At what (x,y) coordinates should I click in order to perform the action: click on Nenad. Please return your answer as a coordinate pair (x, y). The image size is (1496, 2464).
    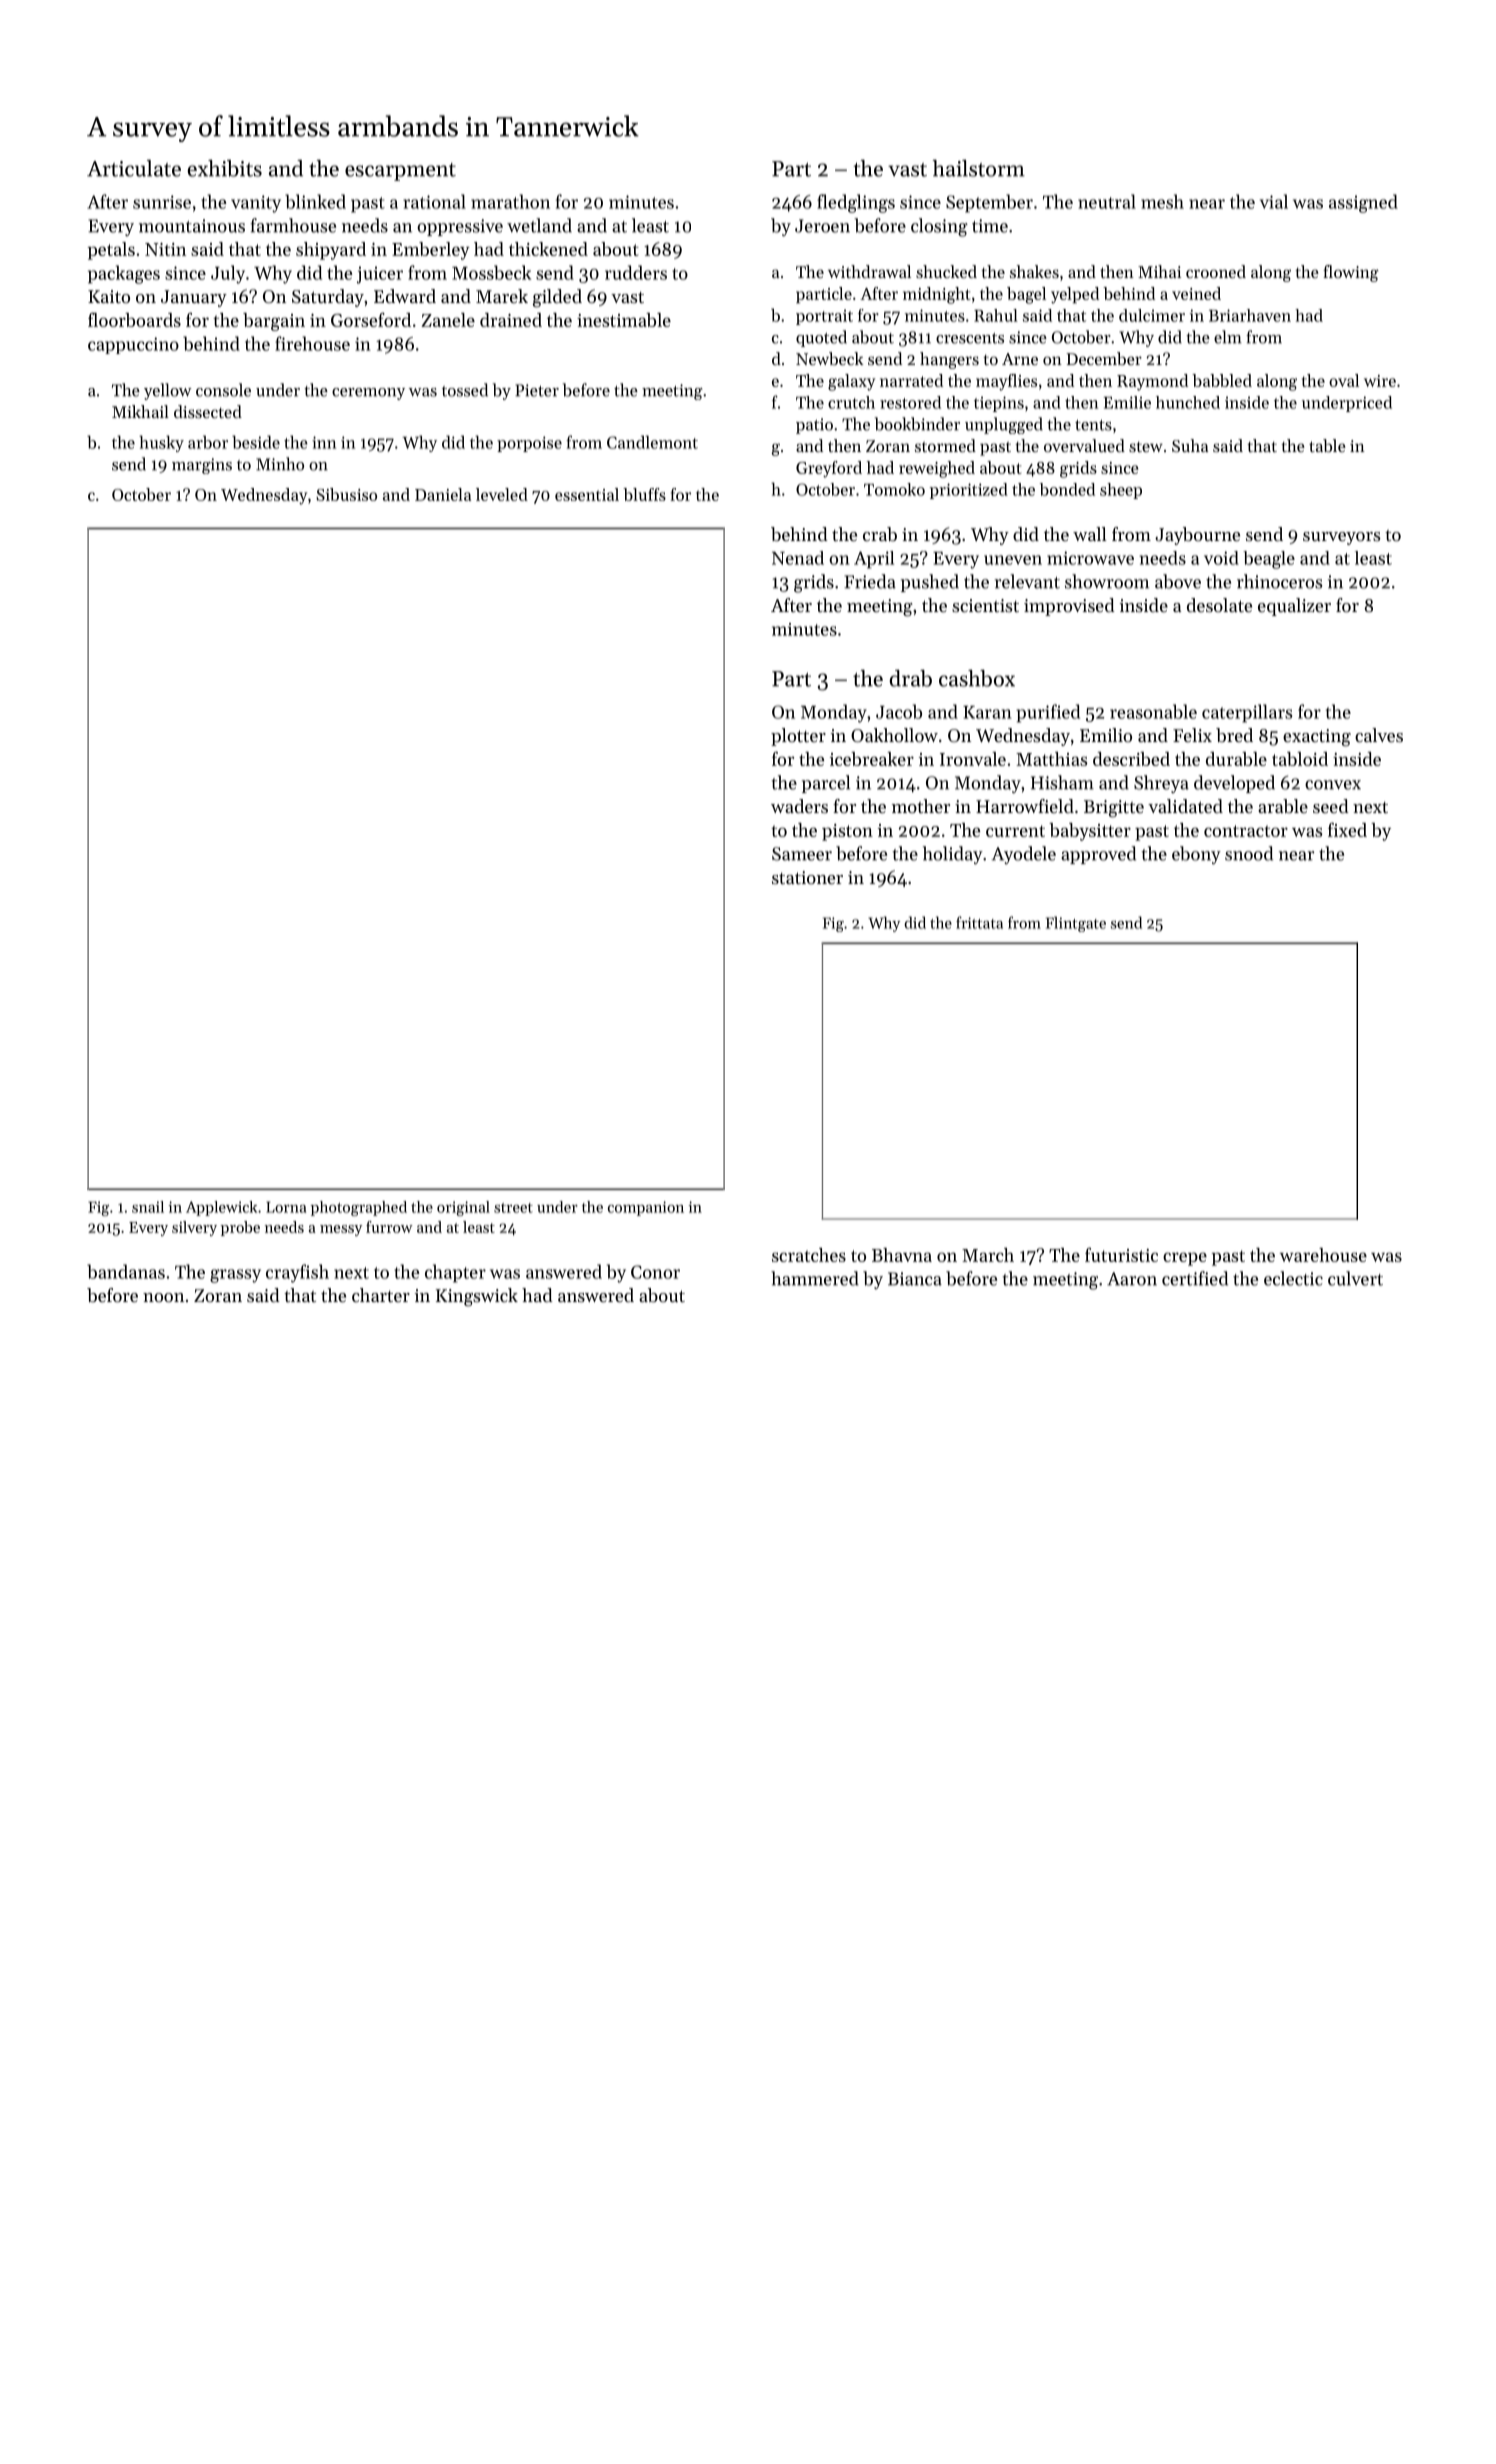
    Looking at the image, I should click on (798, 558).
